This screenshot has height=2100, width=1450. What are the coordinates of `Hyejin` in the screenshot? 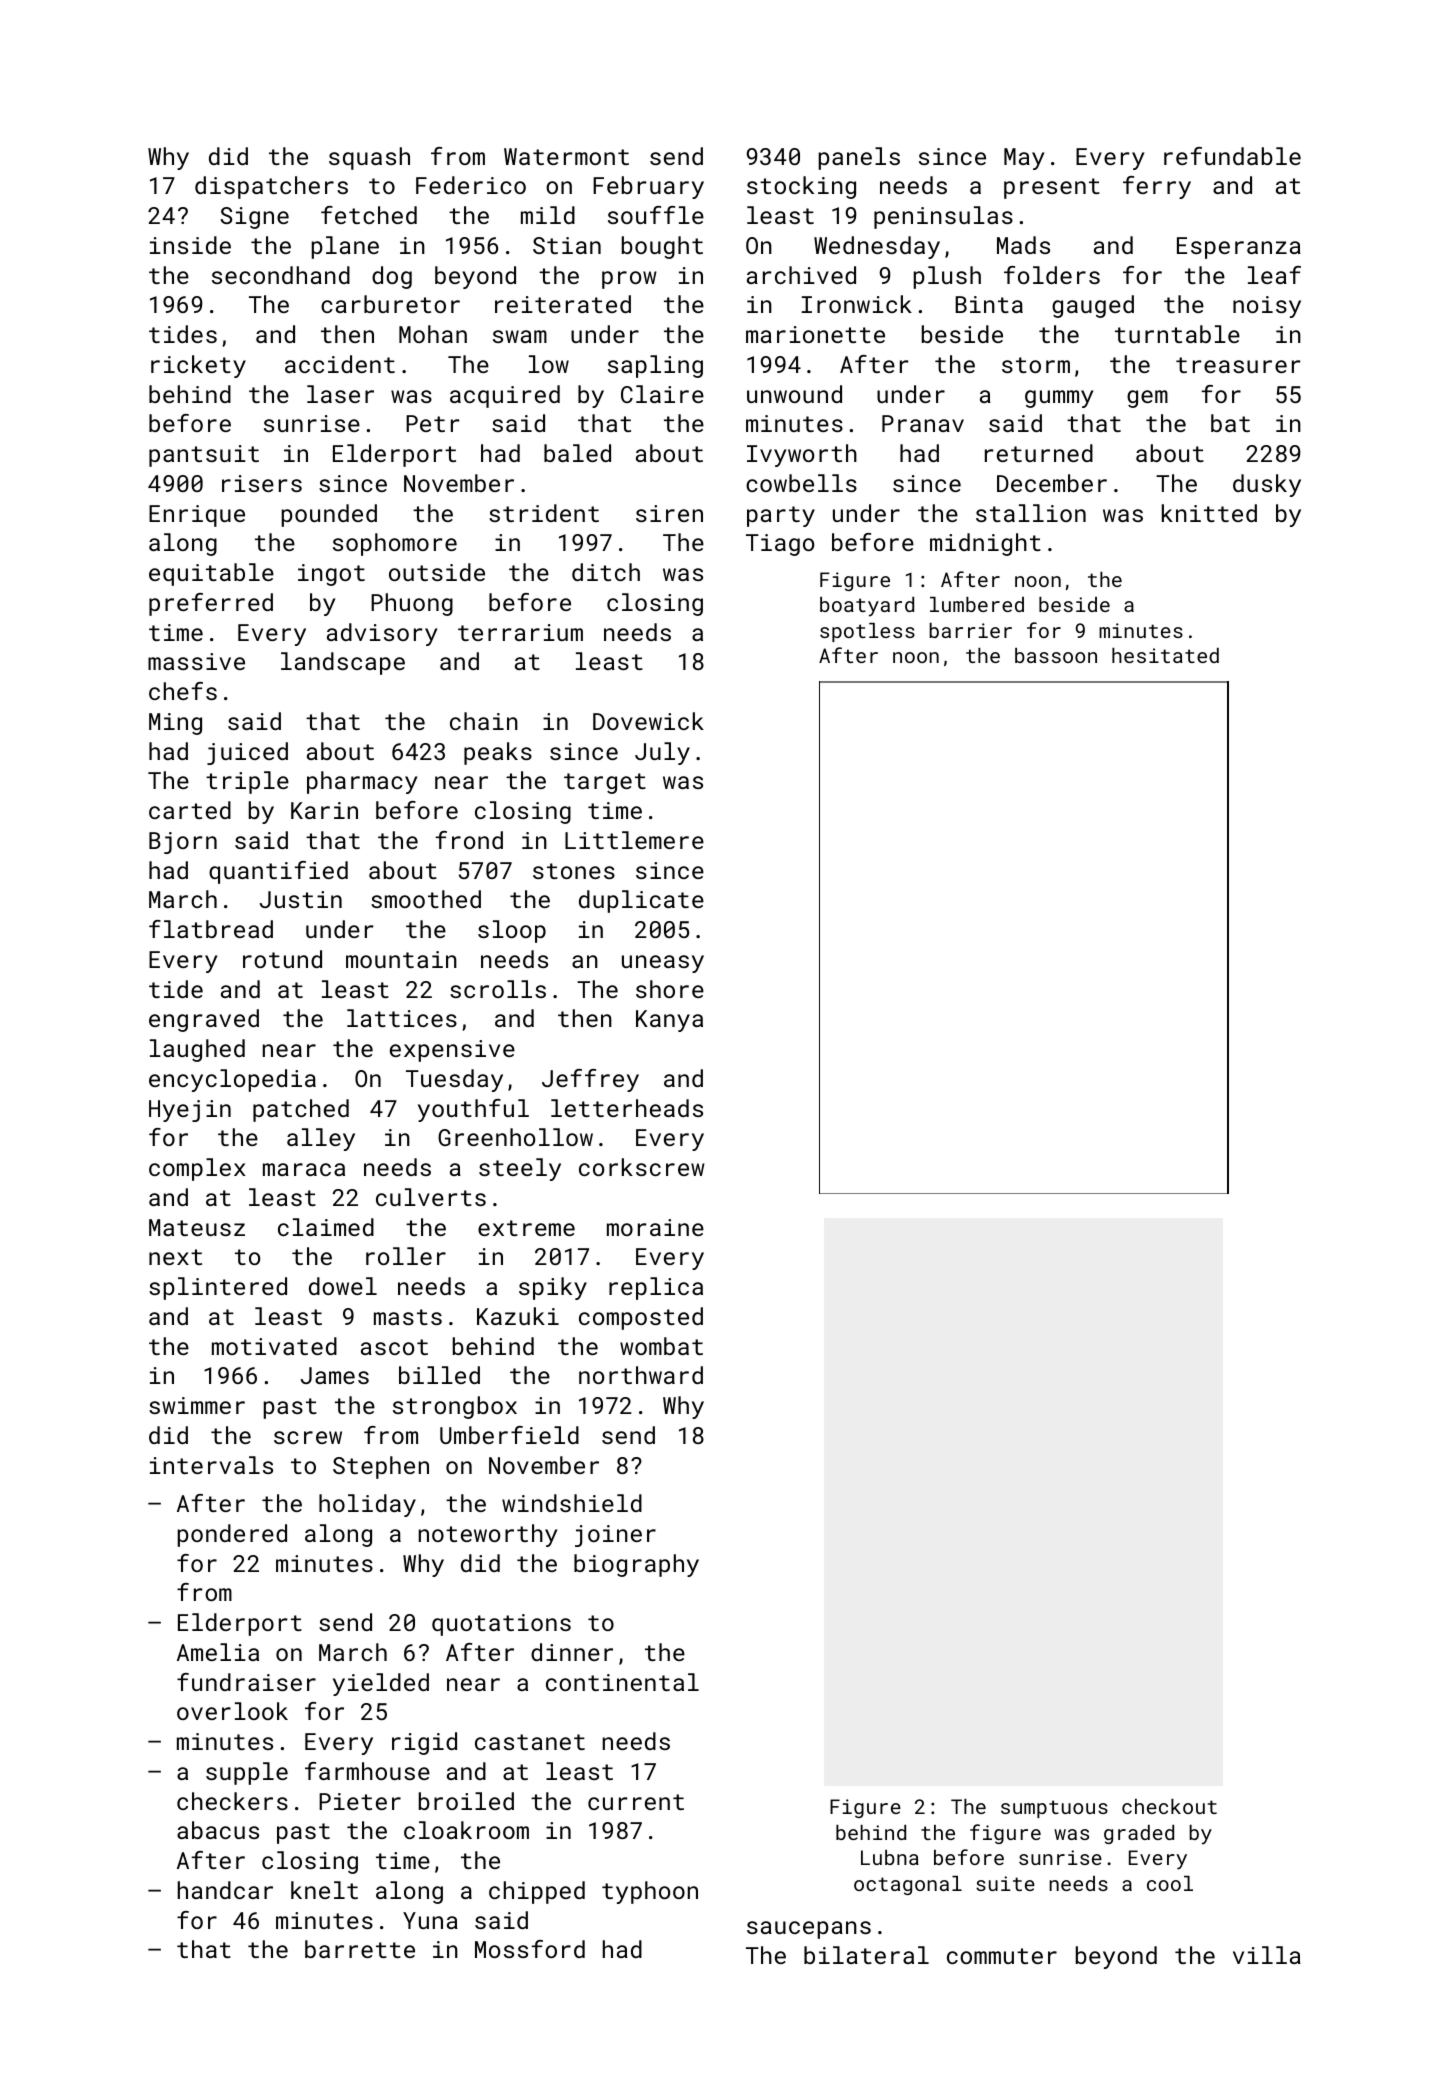 It's located at (190, 1111).
